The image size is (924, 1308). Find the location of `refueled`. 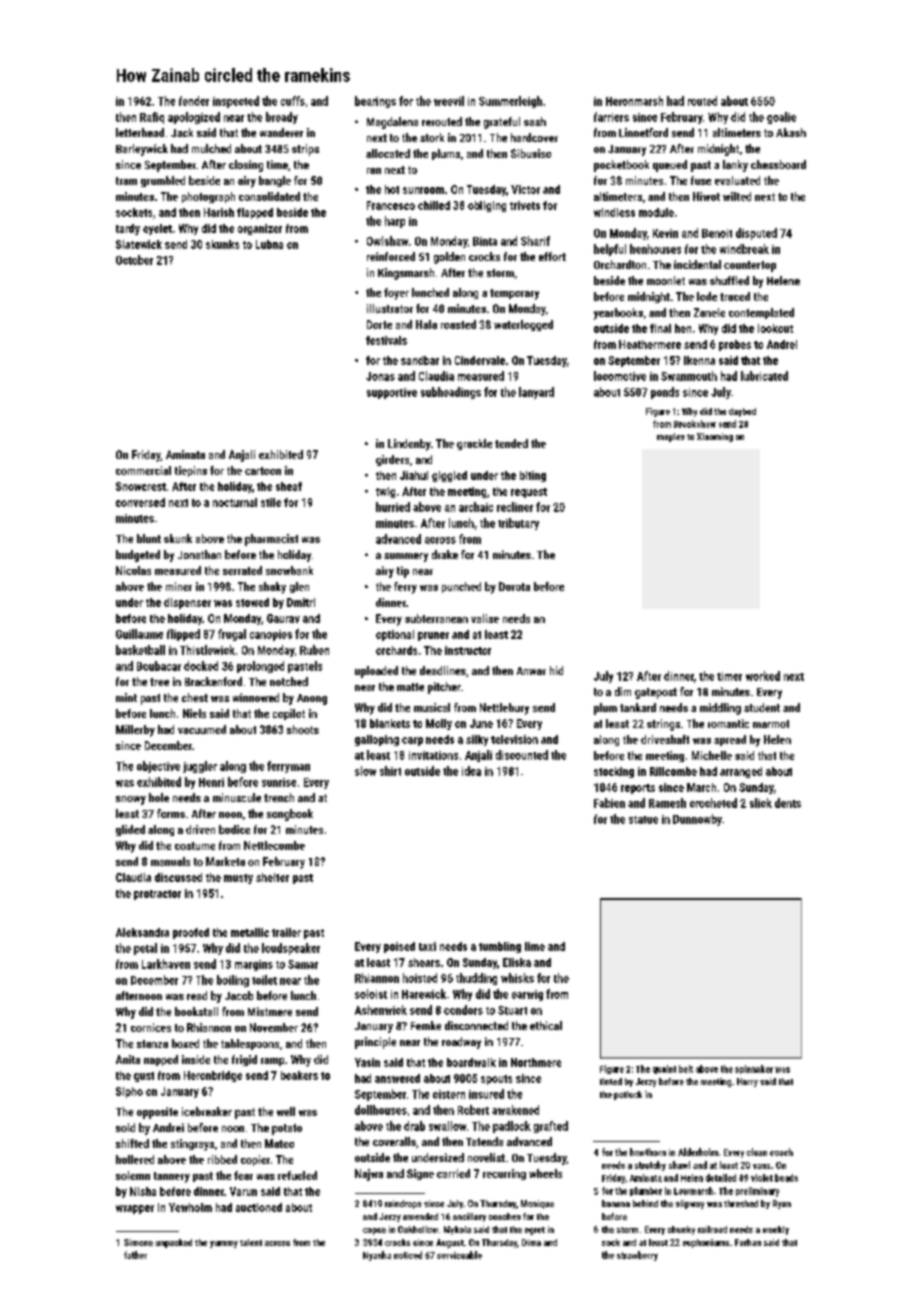

refueled is located at coordinates (297, 1175).
